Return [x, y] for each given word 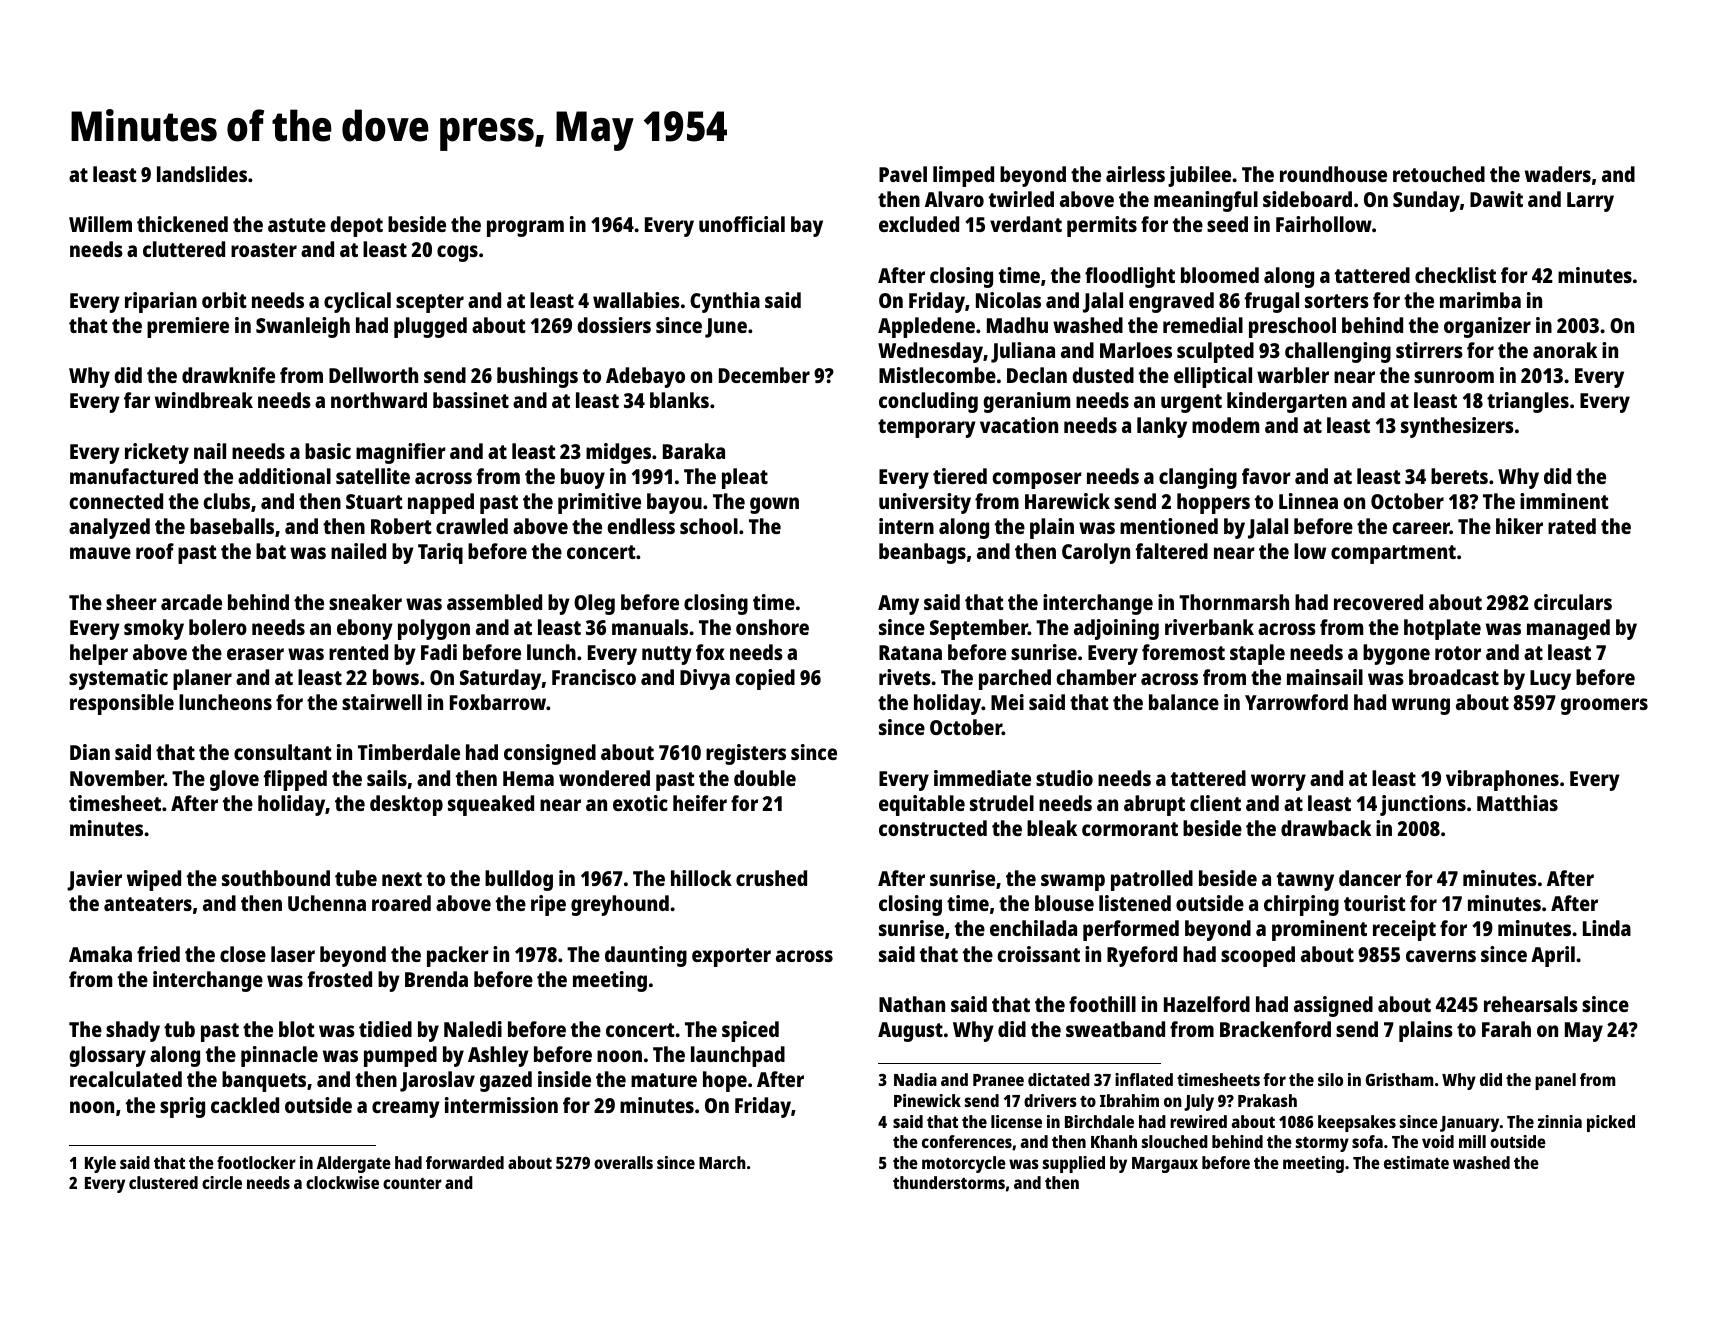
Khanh [1114, 1141]
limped [963, 176]
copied [765, 679]
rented [358, 652]
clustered [163, 1182]
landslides [202, 174]
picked [1611, 1123]
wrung [1421, 706]
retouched [1439, 174]
